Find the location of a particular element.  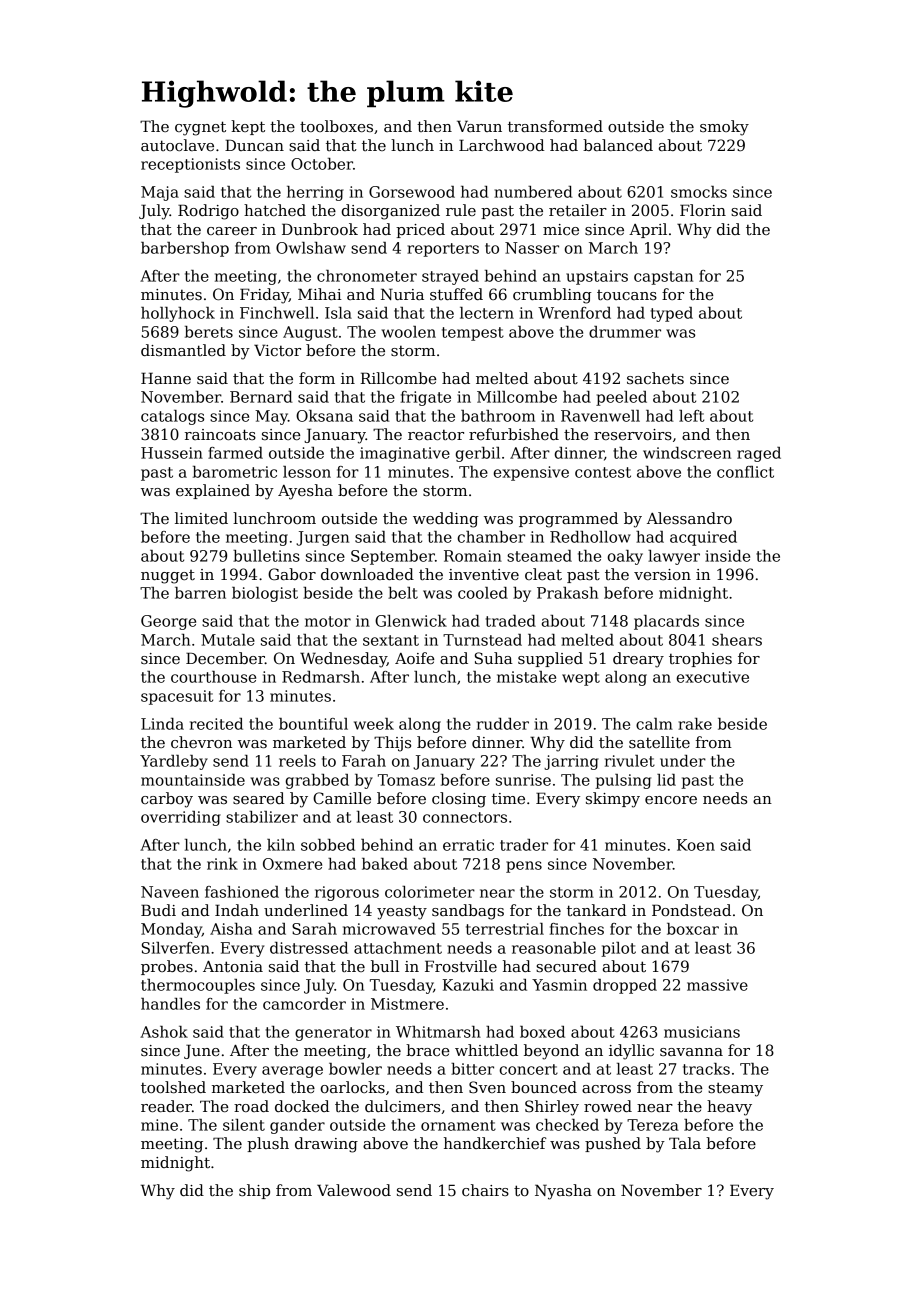

wedding is located at coordinates (446, 520).
